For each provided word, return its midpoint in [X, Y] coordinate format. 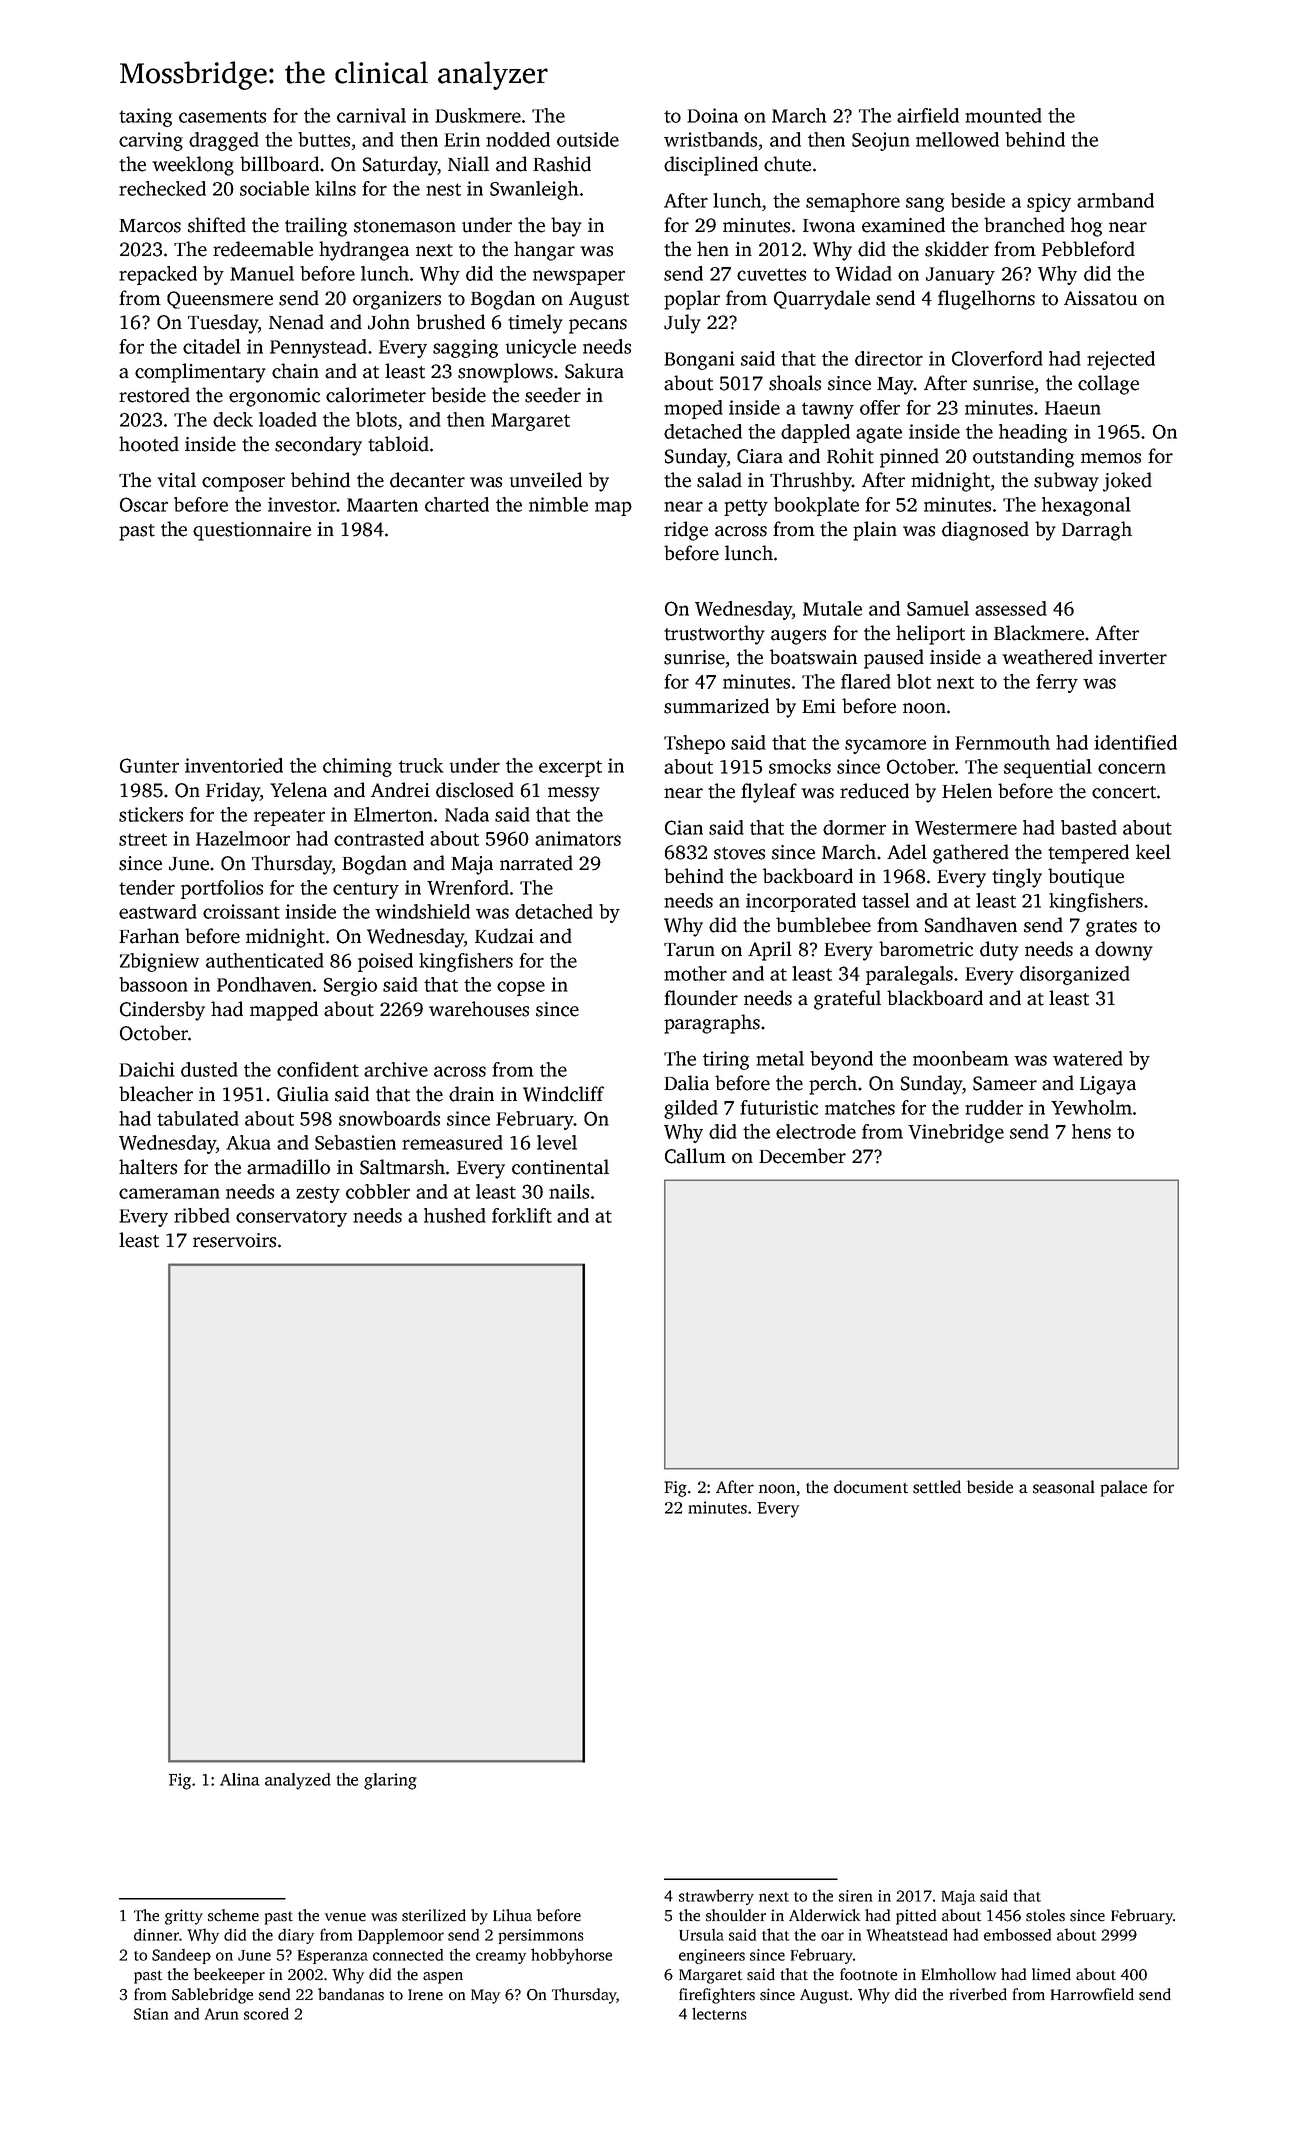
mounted [1003, 115]
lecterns [719, 2014]
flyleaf [769, 793]
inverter [1133, 657]
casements [222, 116]
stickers [151, 814]
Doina [712, 115]
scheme [233, 1915]
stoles [1045, 1915]
